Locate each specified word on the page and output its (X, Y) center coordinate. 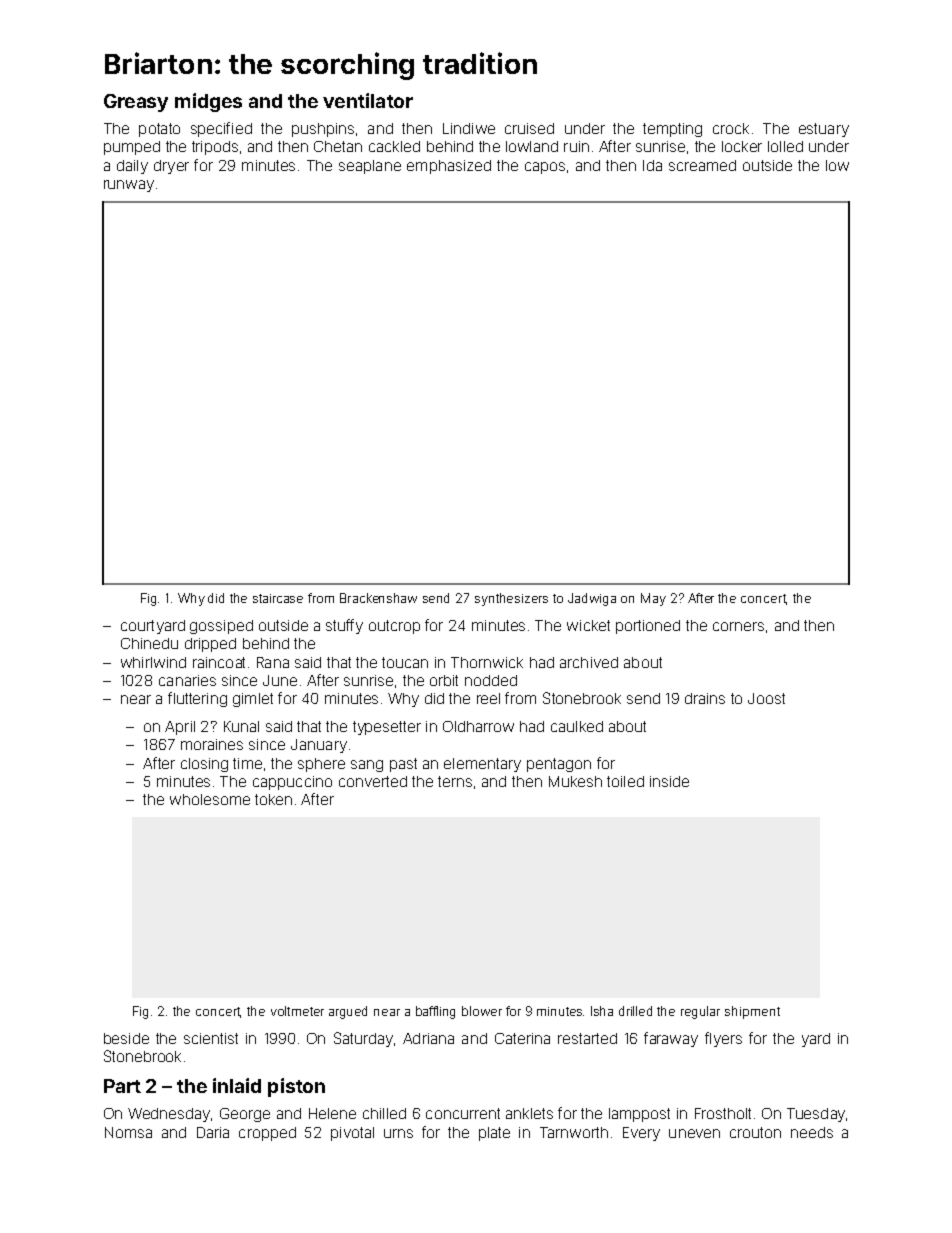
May (653, 599)
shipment (752, 1012)
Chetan (338, 146)
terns (455, 781)
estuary (824, 130)
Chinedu (149, 643)
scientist (211, 1038)
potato (159, 130)
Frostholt (723, 1113)
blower (482, 1011)
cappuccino (292, 783)
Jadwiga (592, 599)
